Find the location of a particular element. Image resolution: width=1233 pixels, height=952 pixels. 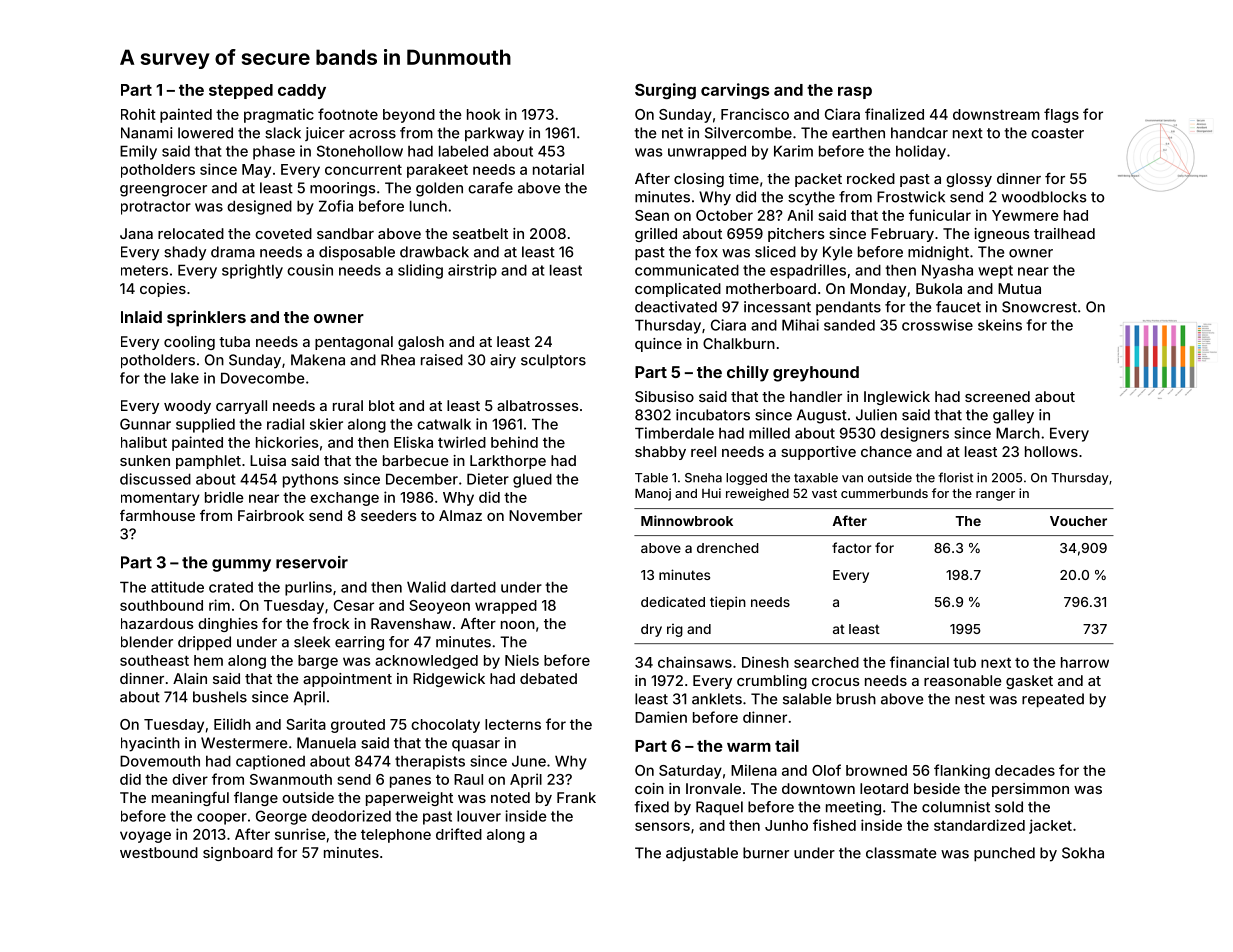

shabby is located at coordinates (660, 453).
